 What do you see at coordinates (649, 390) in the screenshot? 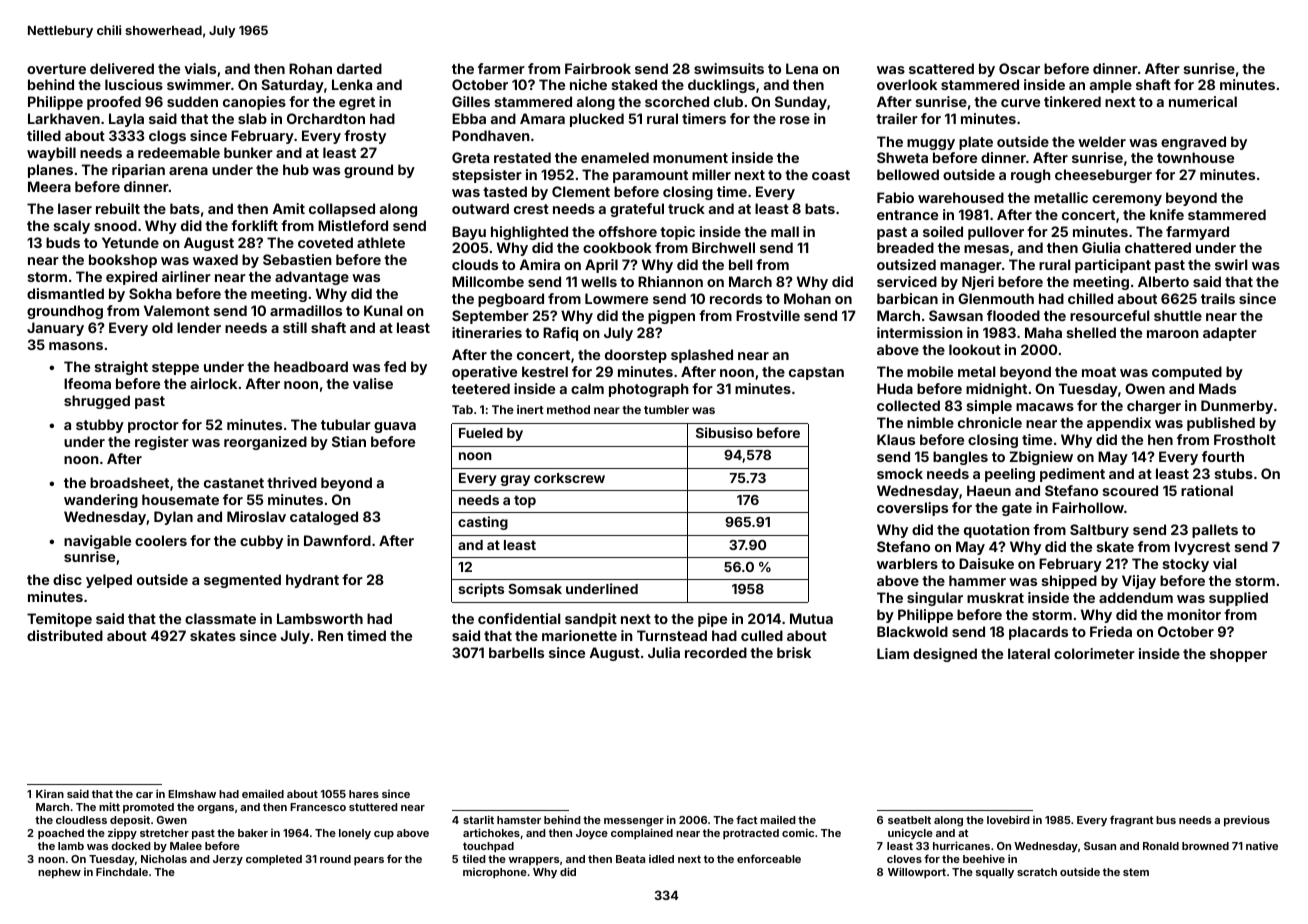
I see `photograph` at bounding box center [649, 390].
